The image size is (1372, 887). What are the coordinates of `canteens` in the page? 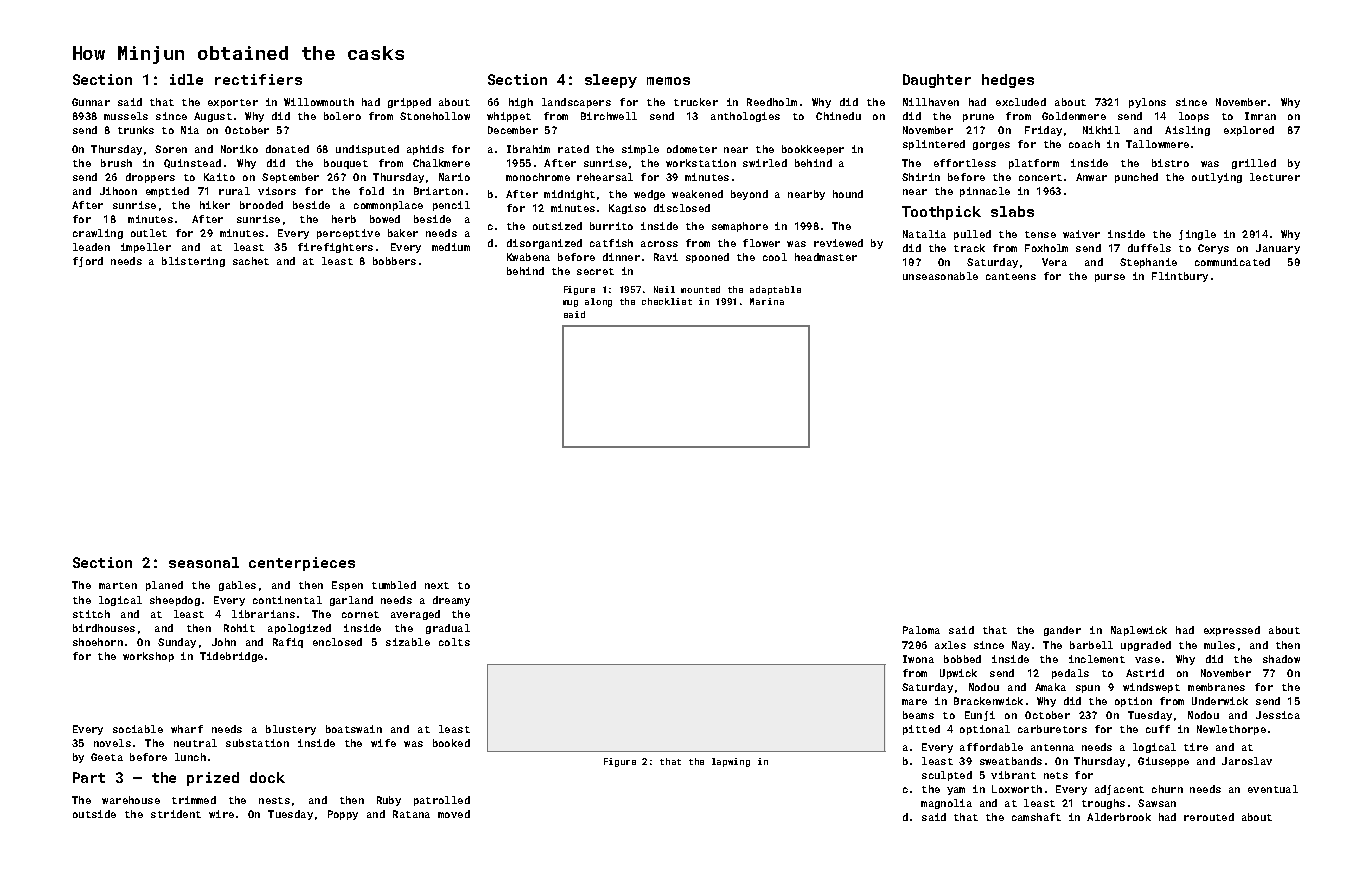 It's located at (1011, 276).
